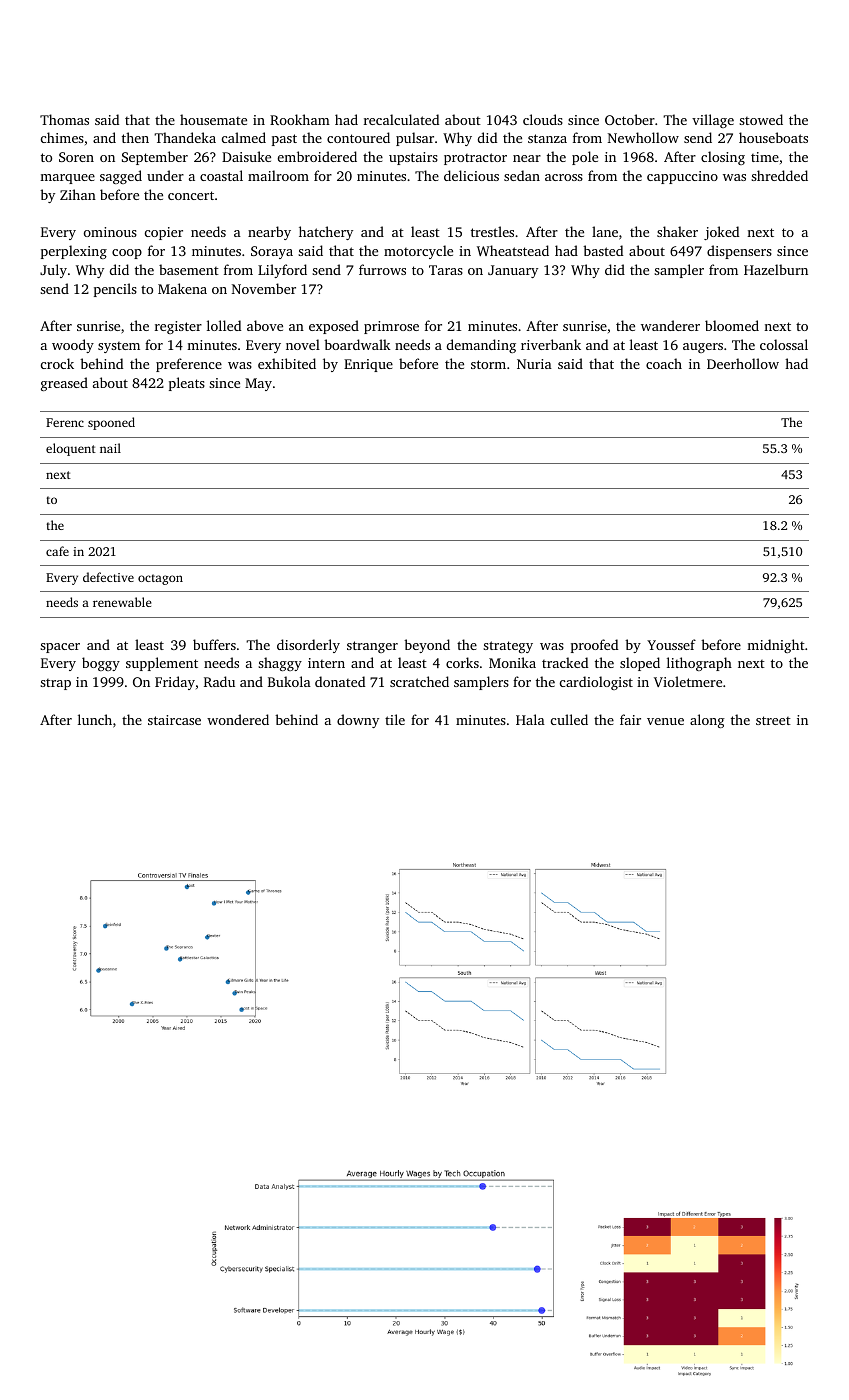 This screenshot has width=849, height=1400. Describe the element at coordinates (326, 233) in the screenshot. I see `hatchery` at that location.
